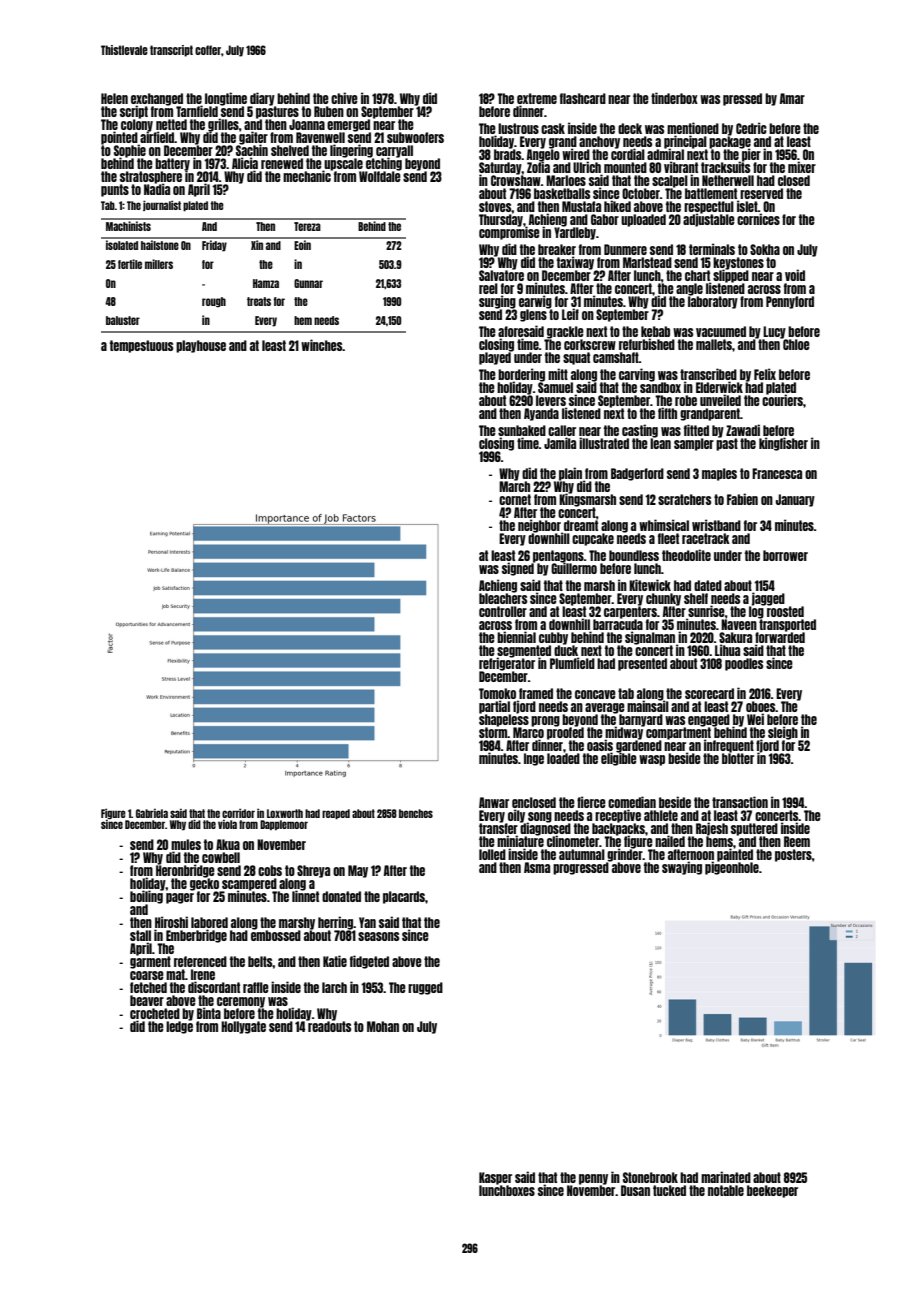 The width and height of the screenshot is (924, 1308). What do you see at coordinates (114, 98) in the screenshot?
I see `Helen` at bounding box center [114, 98].
